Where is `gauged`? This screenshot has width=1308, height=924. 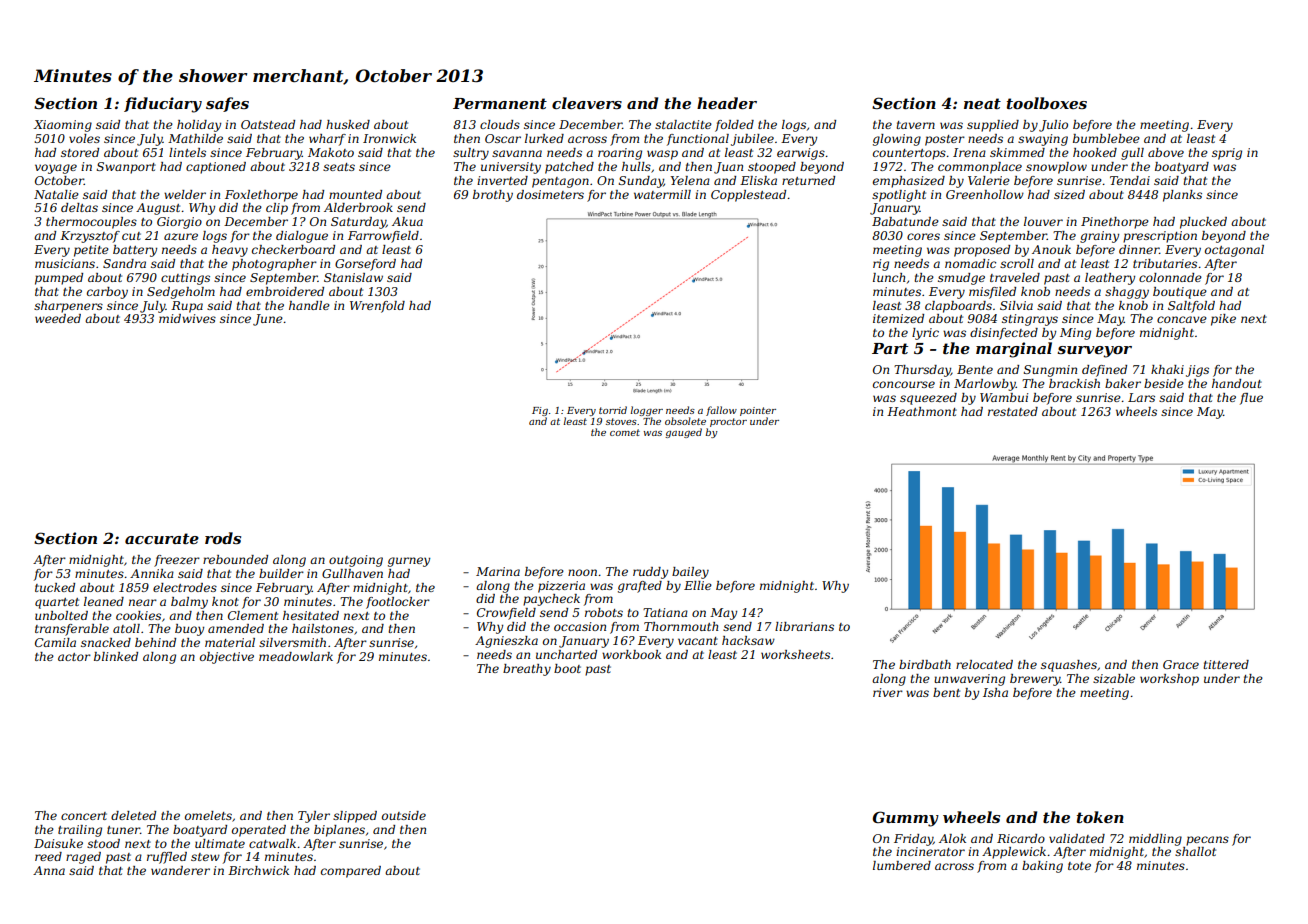
gauged is located at coordinates (683, 433).
